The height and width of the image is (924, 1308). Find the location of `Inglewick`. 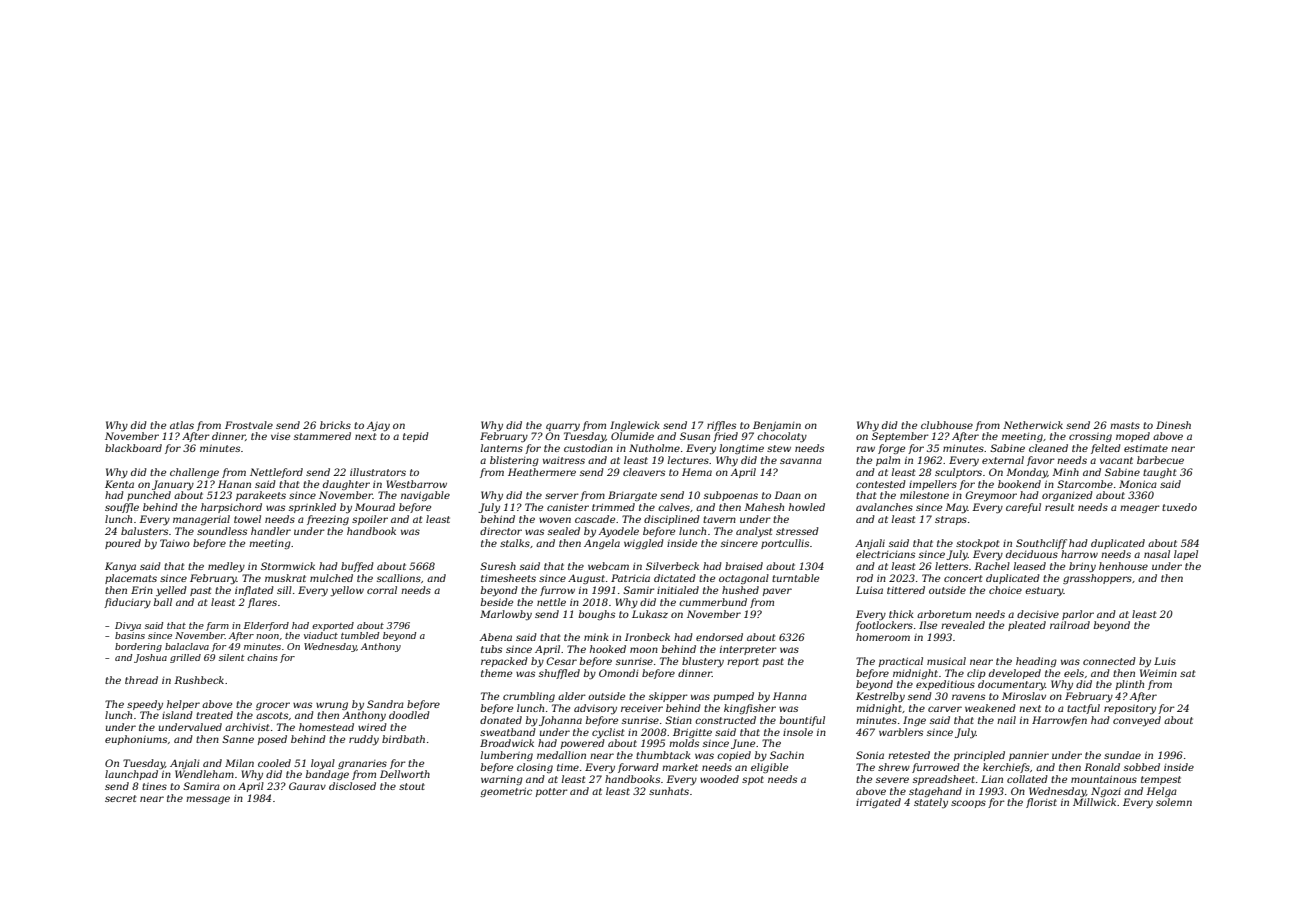

Inglewick is located at coordinates (635, 426).
